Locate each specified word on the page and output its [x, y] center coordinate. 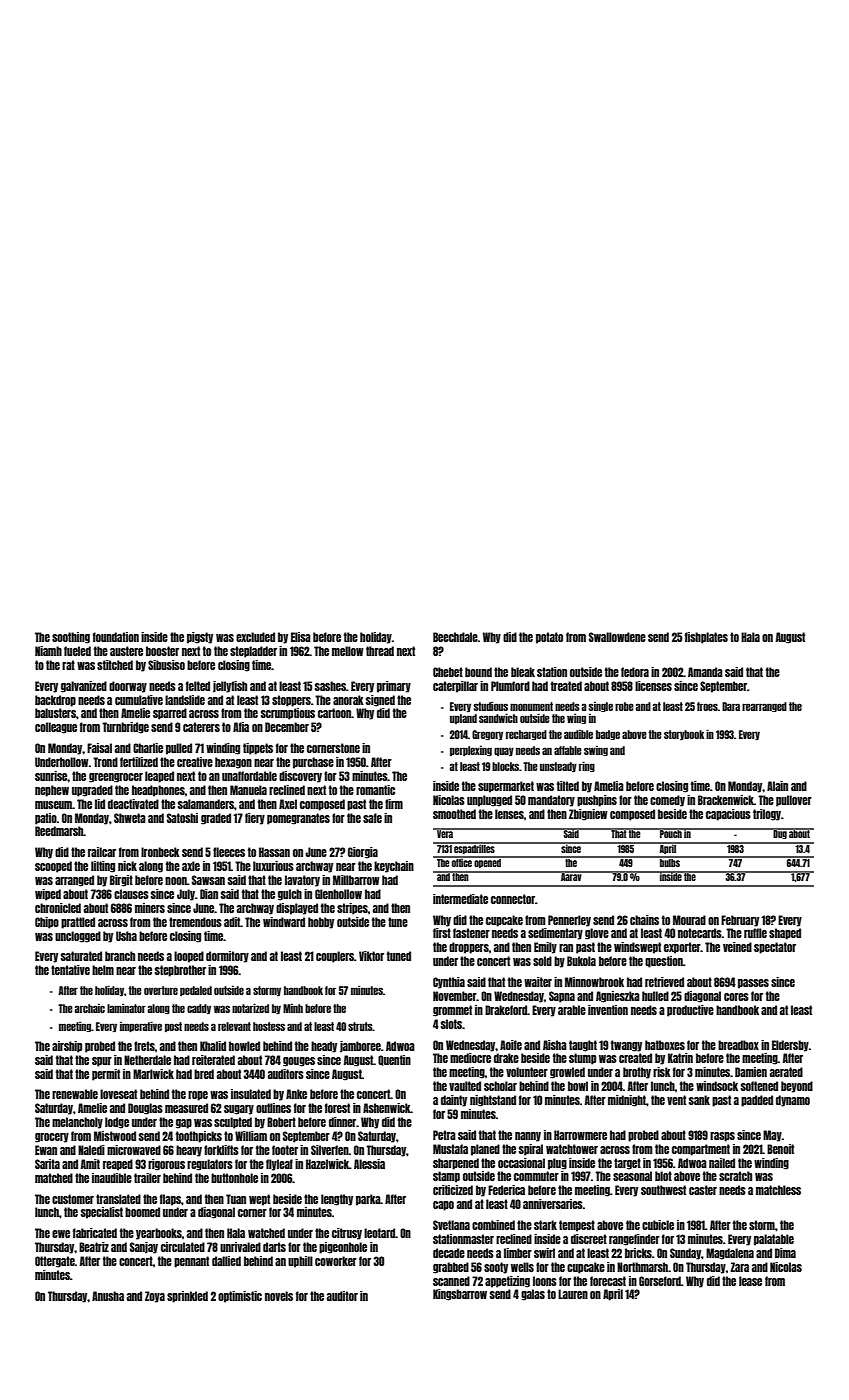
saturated [81, 956]
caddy [199, 1009]
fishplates [706, 638]
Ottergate [55, 1262]
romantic [375, 790]
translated [118, 1199]
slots [451, 1024]
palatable [774, 1240]
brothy [637, 1073]
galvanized [84, 687]
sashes [330, 686]
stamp [446, 1177]
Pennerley [569, 921]
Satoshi [182, 818]
